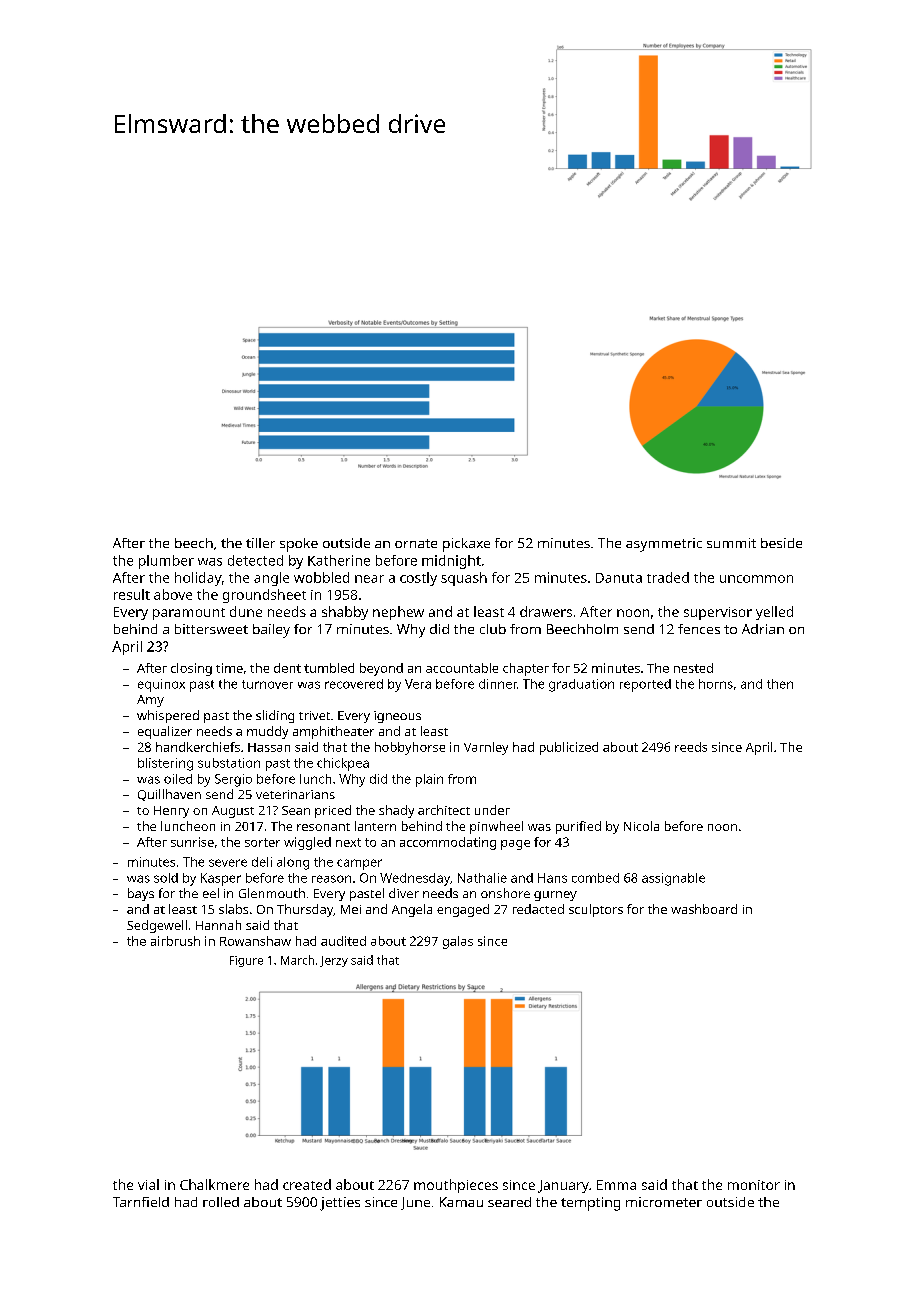 The height and width of the document is (1308, 924). Describe the element at coordinates (458, 942) in the document. I see `galas` at that location.
